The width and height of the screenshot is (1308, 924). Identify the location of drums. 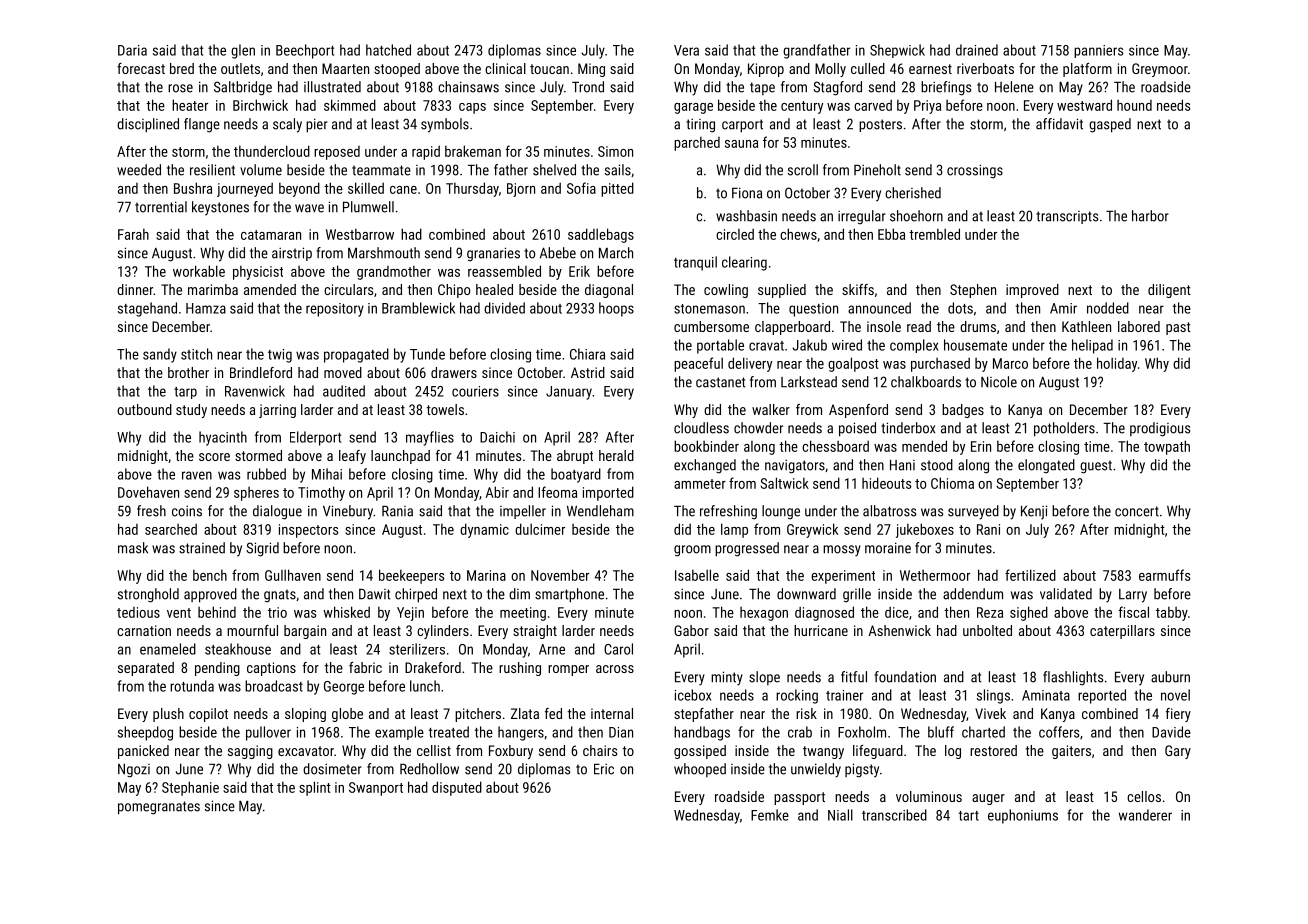
(978, 326).
